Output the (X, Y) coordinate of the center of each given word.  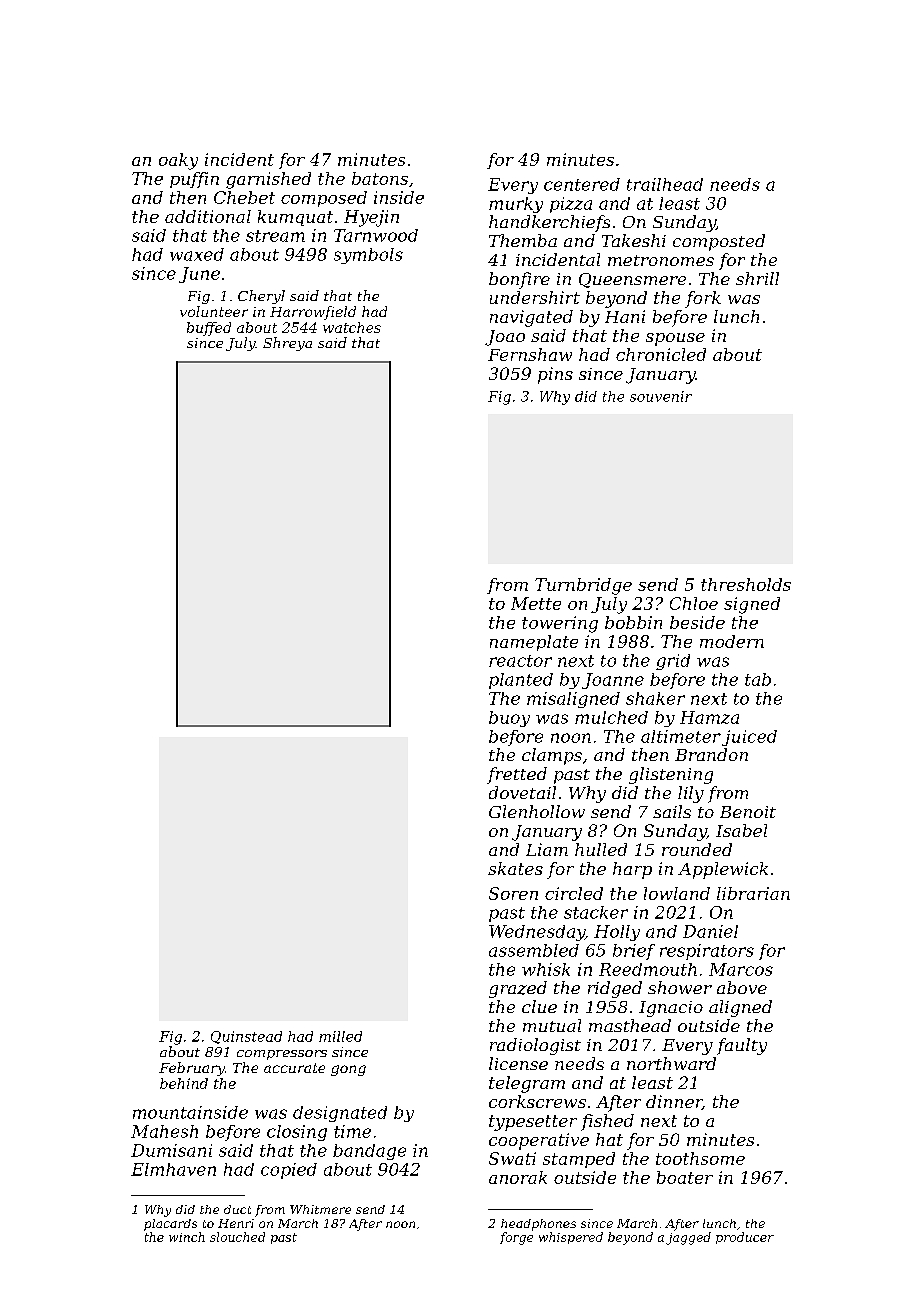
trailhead (665, 184)
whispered (571, 1238)
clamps (552, 756)
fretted (517, 775)
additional (208, 216)
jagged (688, 1238)
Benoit (748, 812)
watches (352, 327)
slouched (237, 1237)
